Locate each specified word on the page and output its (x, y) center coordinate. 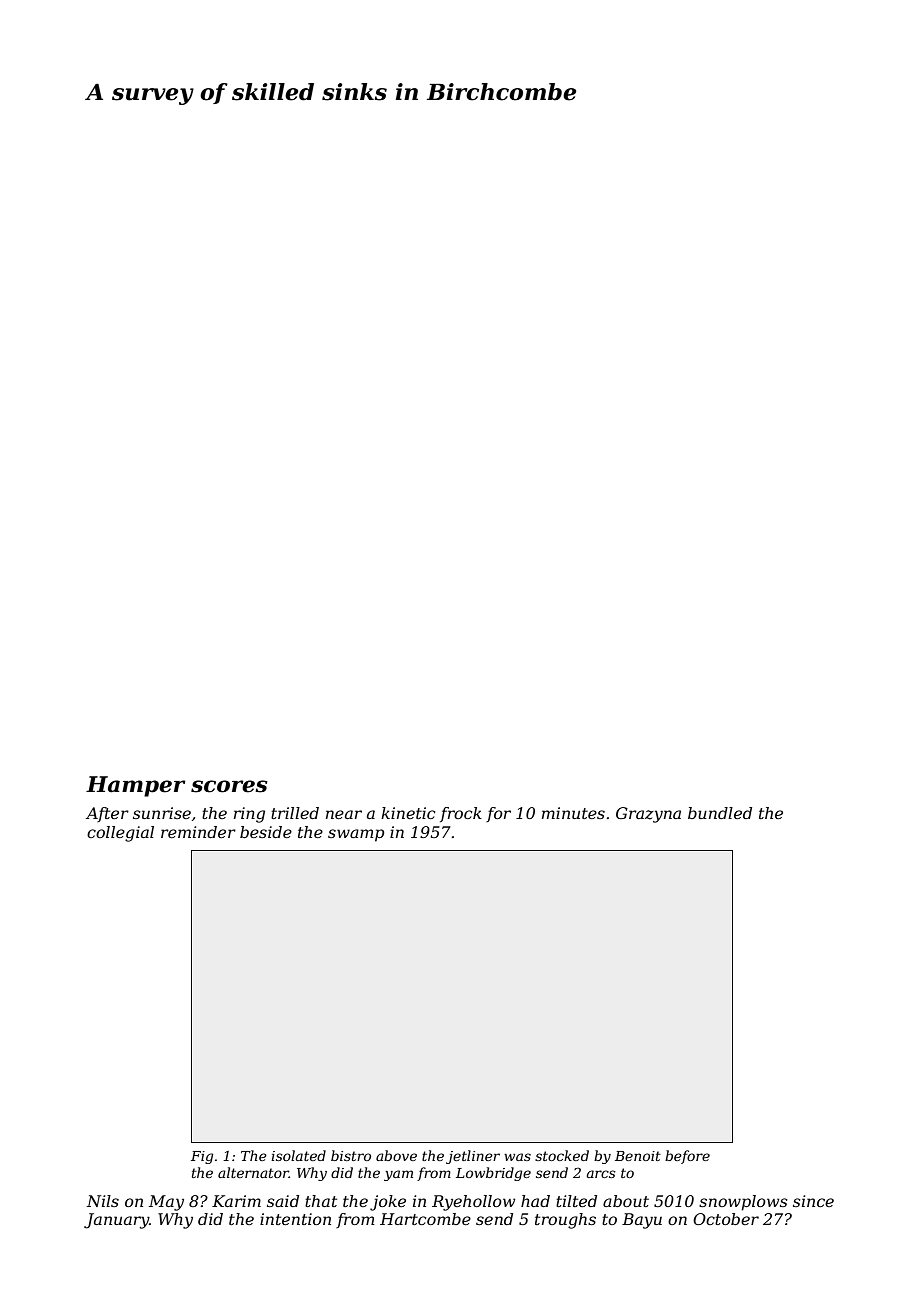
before (687, 1157)
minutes (573, 813)
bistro (351, 1155)
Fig (202, 1157)
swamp (356, 835)
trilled (295, 813)
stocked (562, 1155)
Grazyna (648, 815)
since (813, 1201)
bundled (720, 813)
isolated (298, 1155)
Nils (102, 1201)
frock (461, 814)
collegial (120, 834)
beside (266, 832)
